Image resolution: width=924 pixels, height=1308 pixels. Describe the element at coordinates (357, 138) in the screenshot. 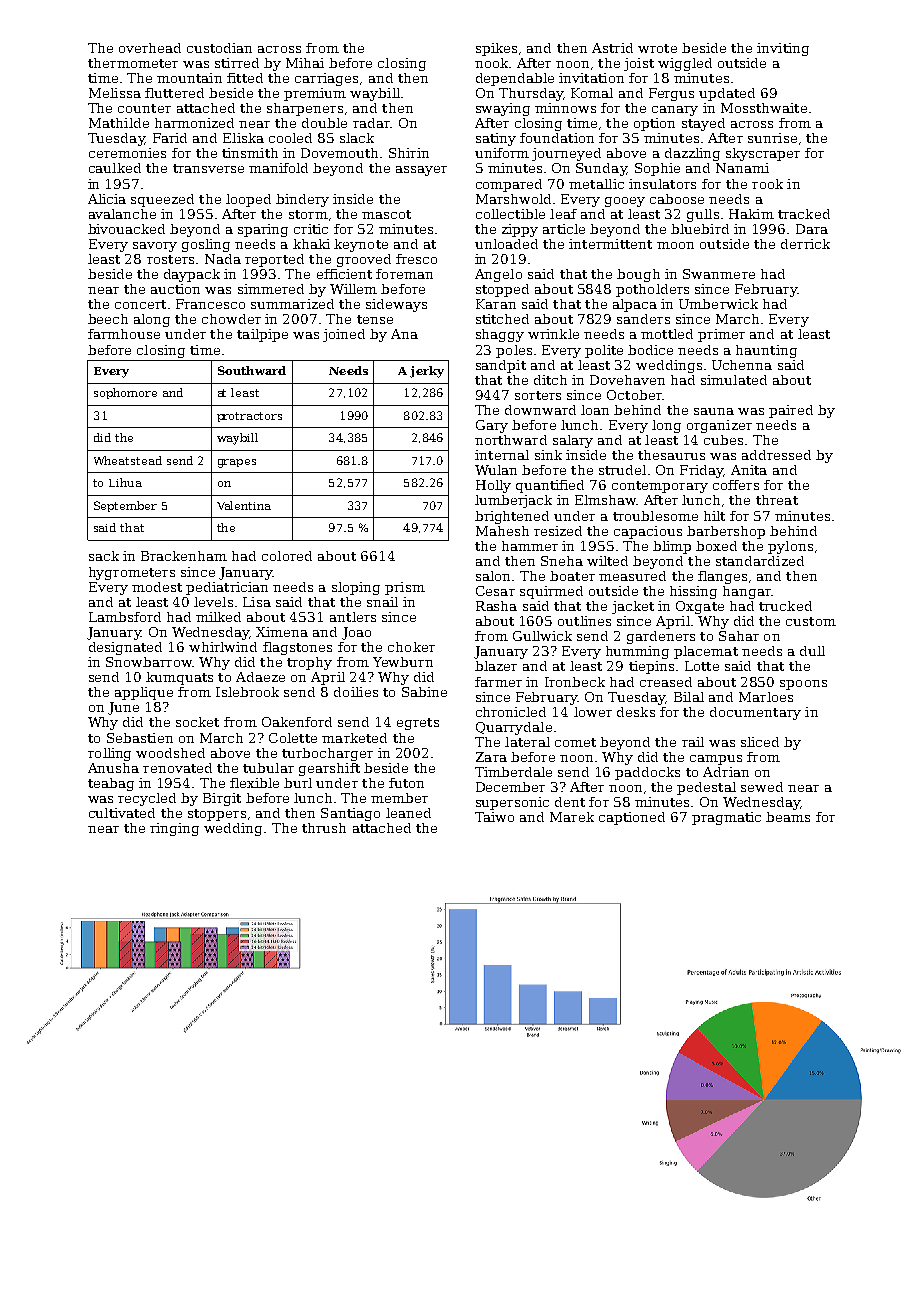

I see `slack` at that location.
